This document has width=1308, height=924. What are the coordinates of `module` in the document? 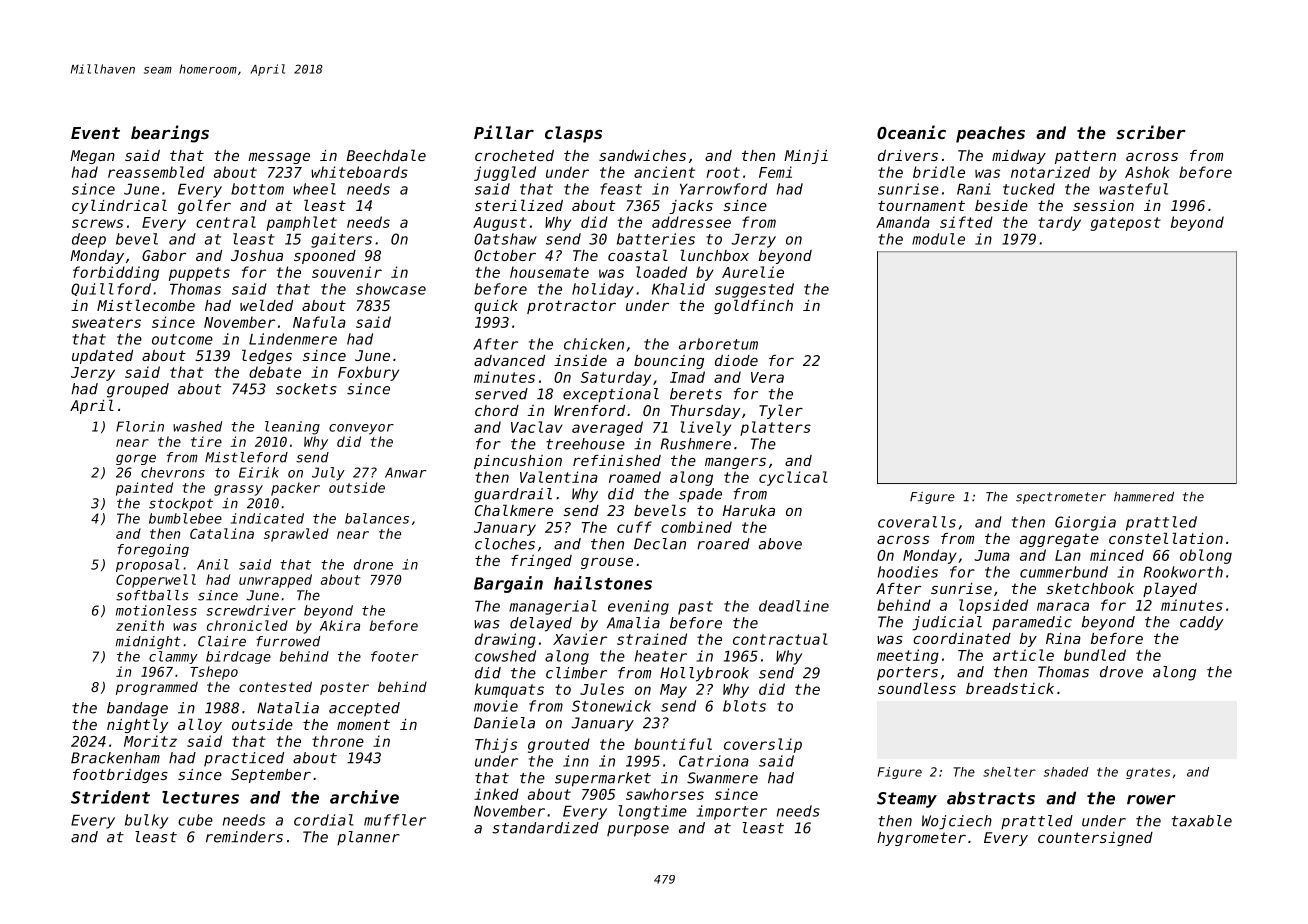 It's located at (938, 239).
